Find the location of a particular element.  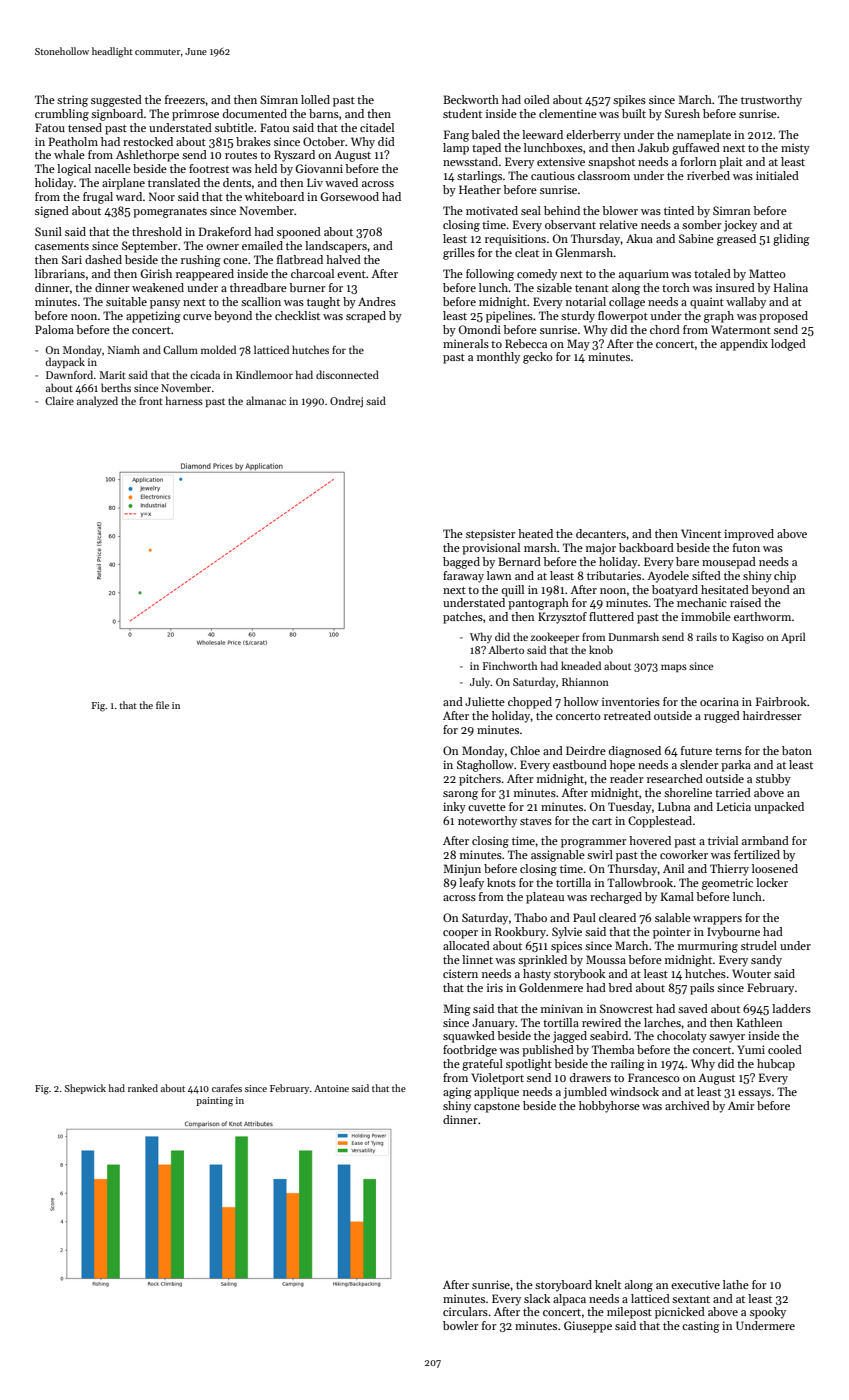

leafy is located at coordinates (471, 884).
